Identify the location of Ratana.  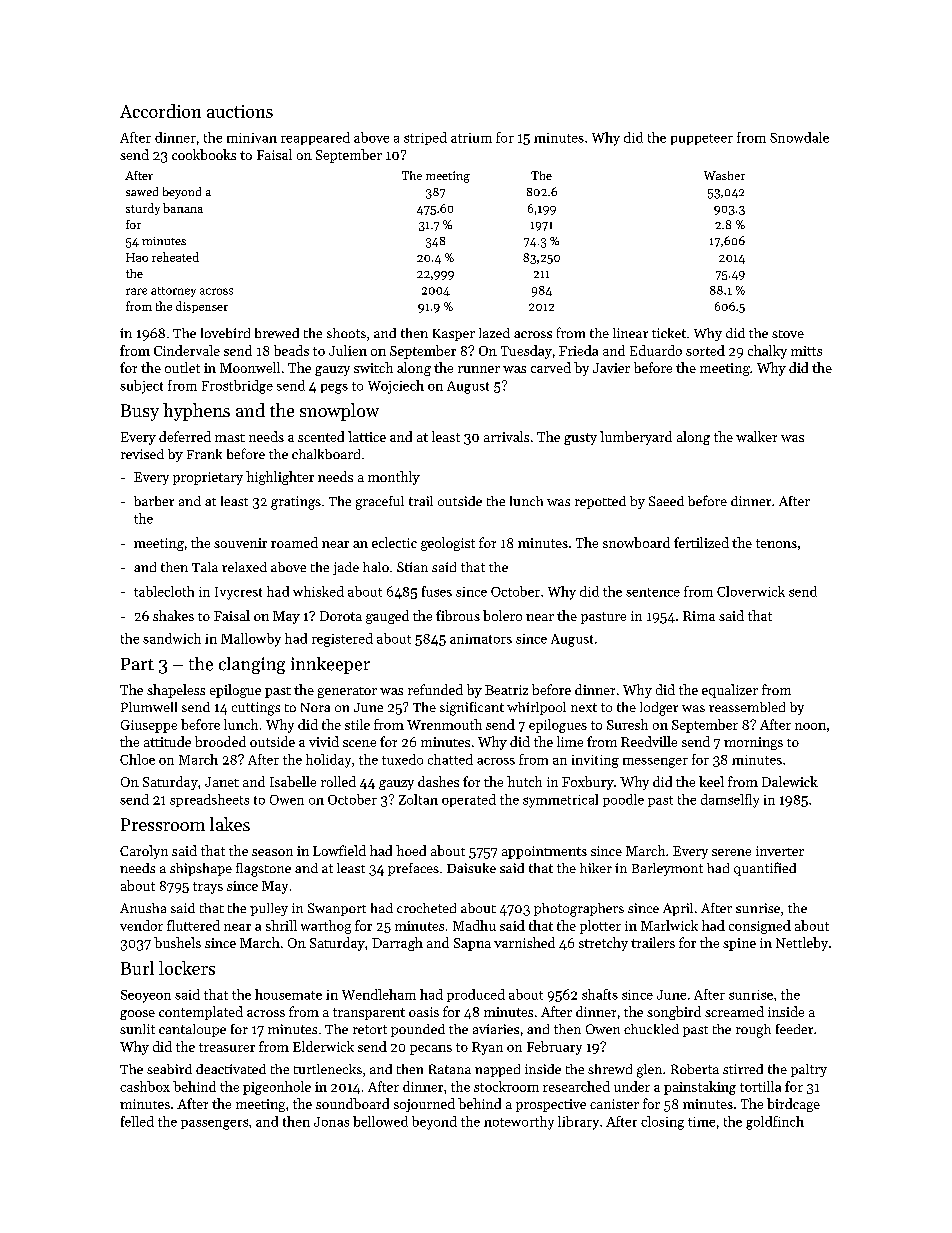
(450, 1069).
